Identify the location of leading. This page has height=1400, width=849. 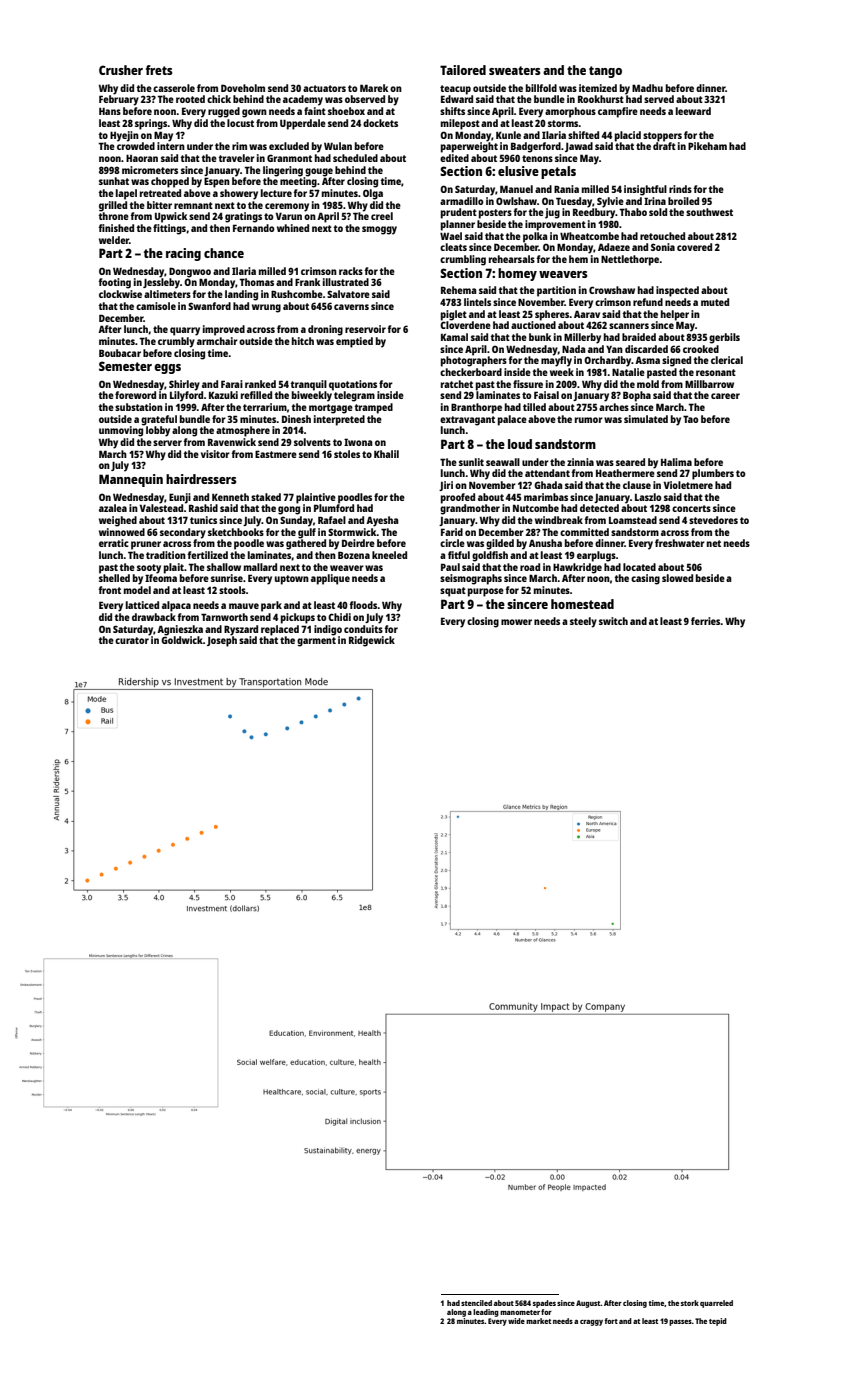
(486, 1313).
